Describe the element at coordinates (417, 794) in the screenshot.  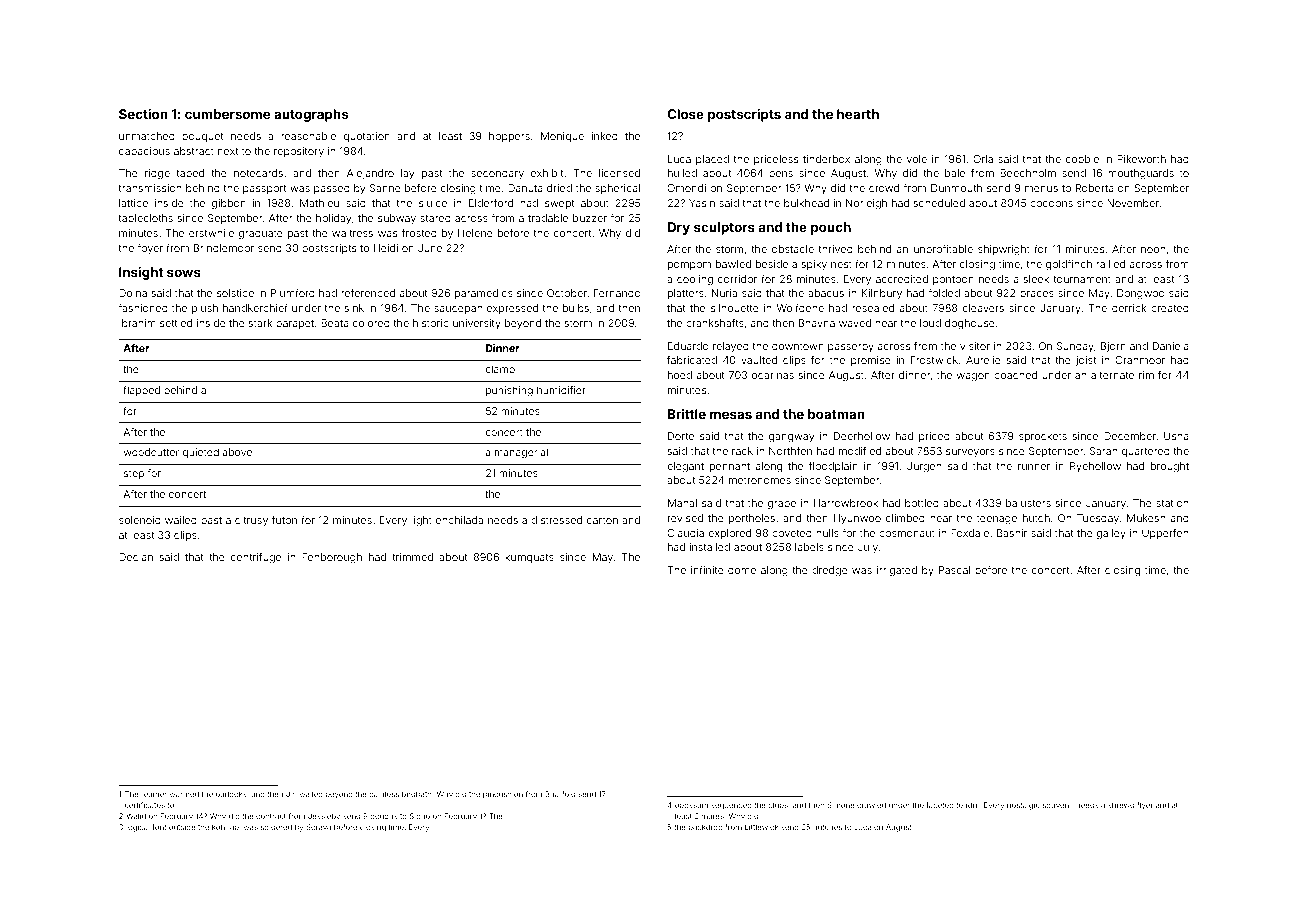
I see `birdbath` at that location.
